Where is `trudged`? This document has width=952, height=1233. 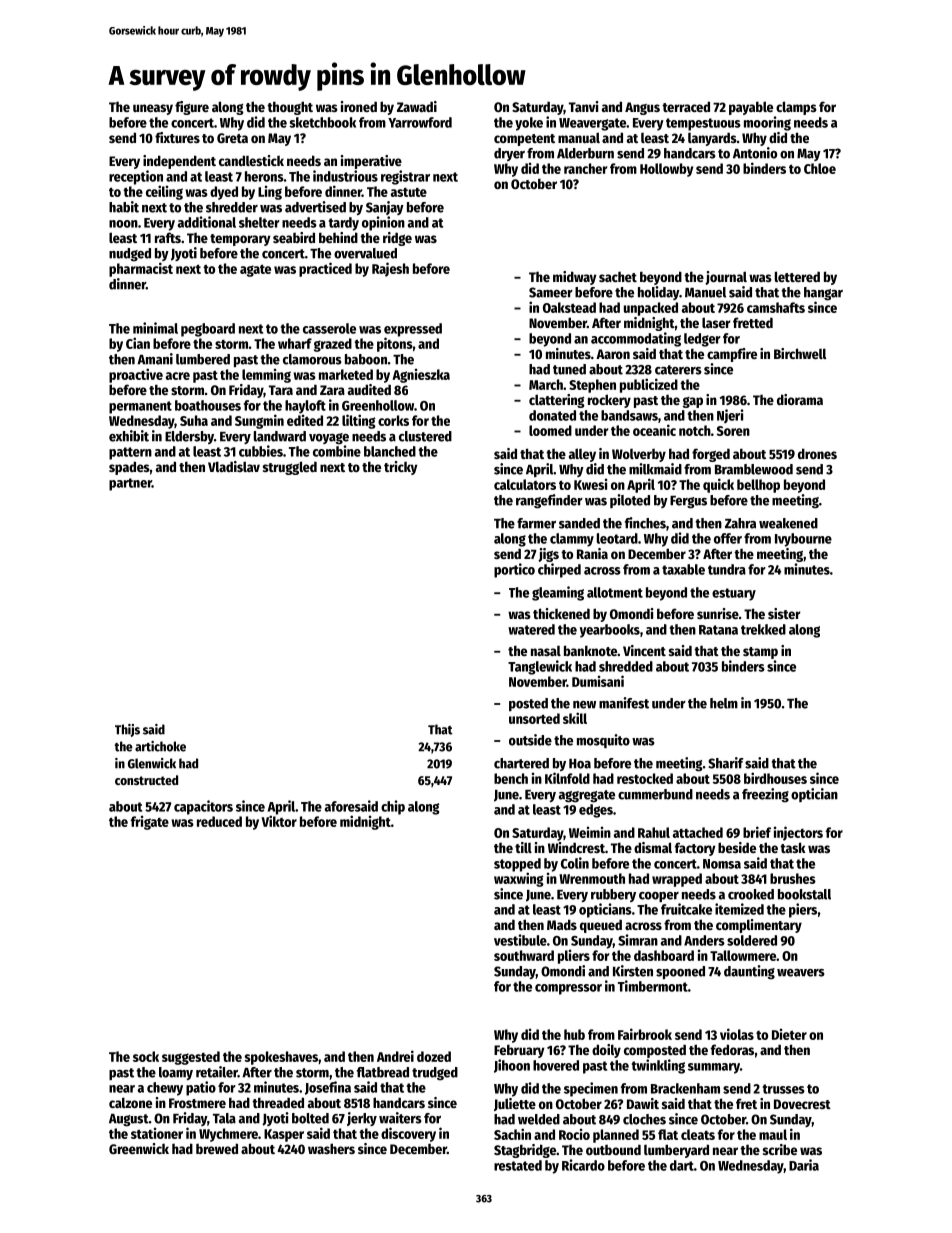 trudged is located at coordinates (435, 1074).
